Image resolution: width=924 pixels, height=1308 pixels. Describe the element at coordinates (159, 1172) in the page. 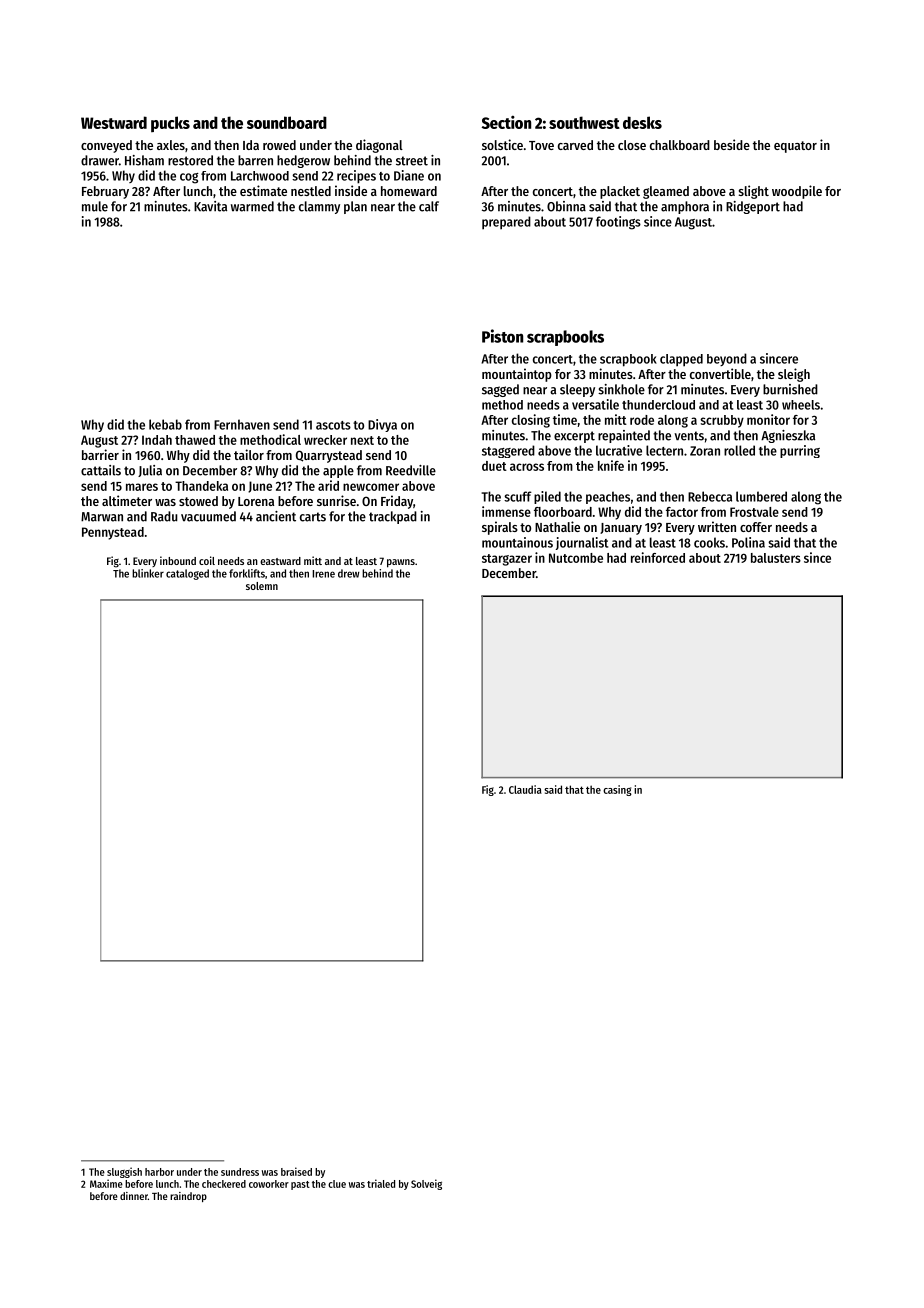

I see `harbor` at that location.
